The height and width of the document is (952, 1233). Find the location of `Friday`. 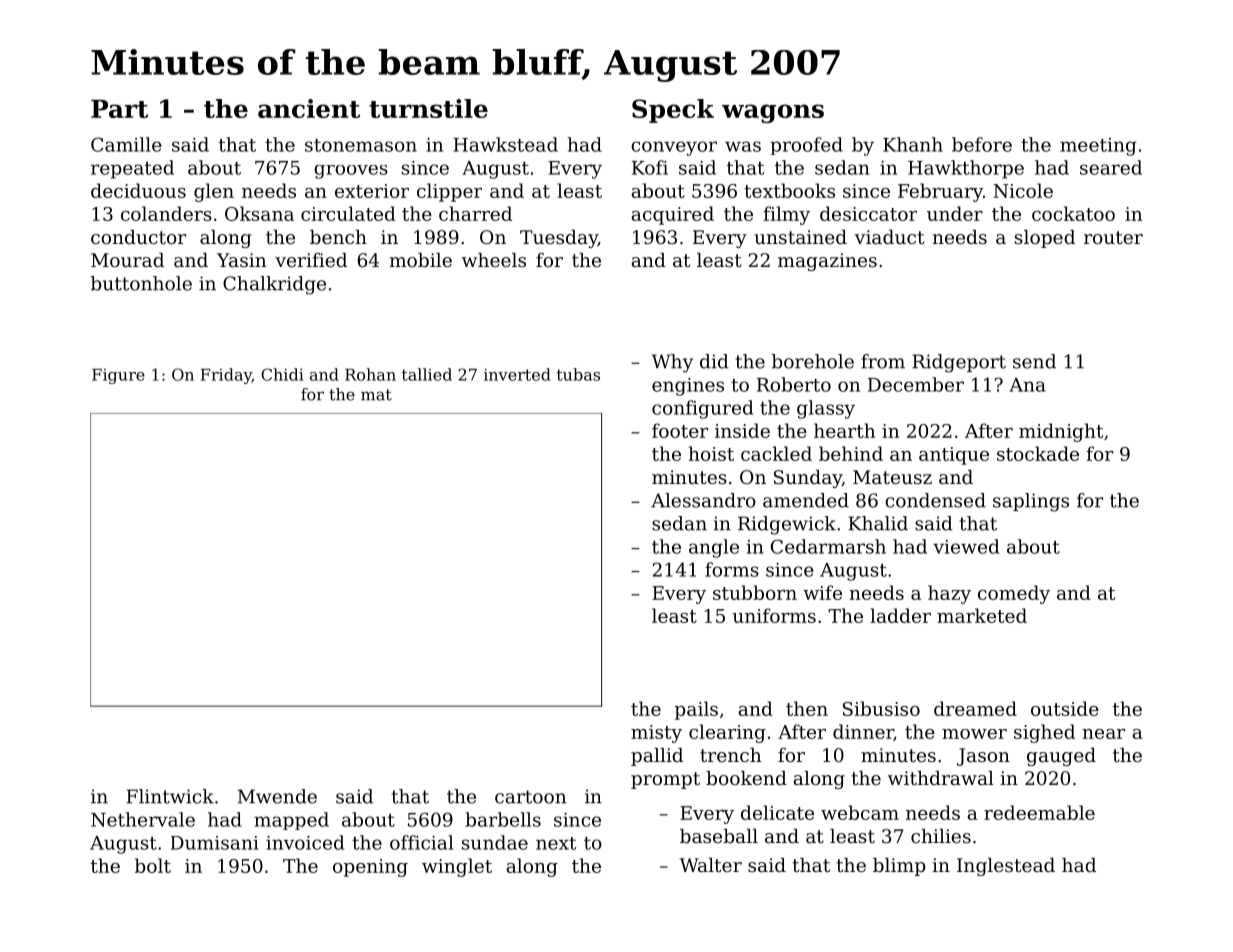

Friday is located at coordinates (226, 376).
